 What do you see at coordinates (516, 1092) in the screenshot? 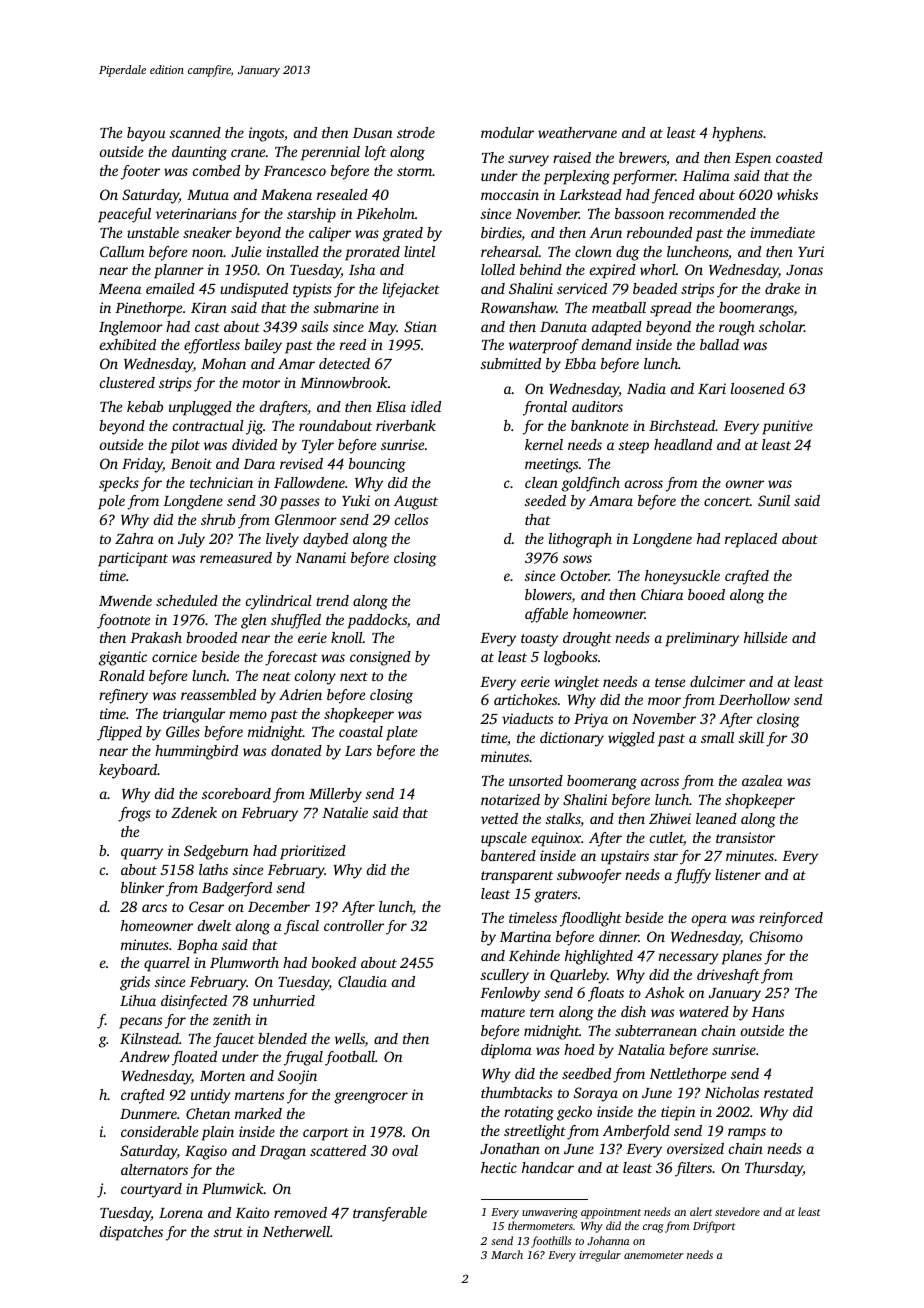
I see `thumbtacks` at bounding box center [516, 1092].
